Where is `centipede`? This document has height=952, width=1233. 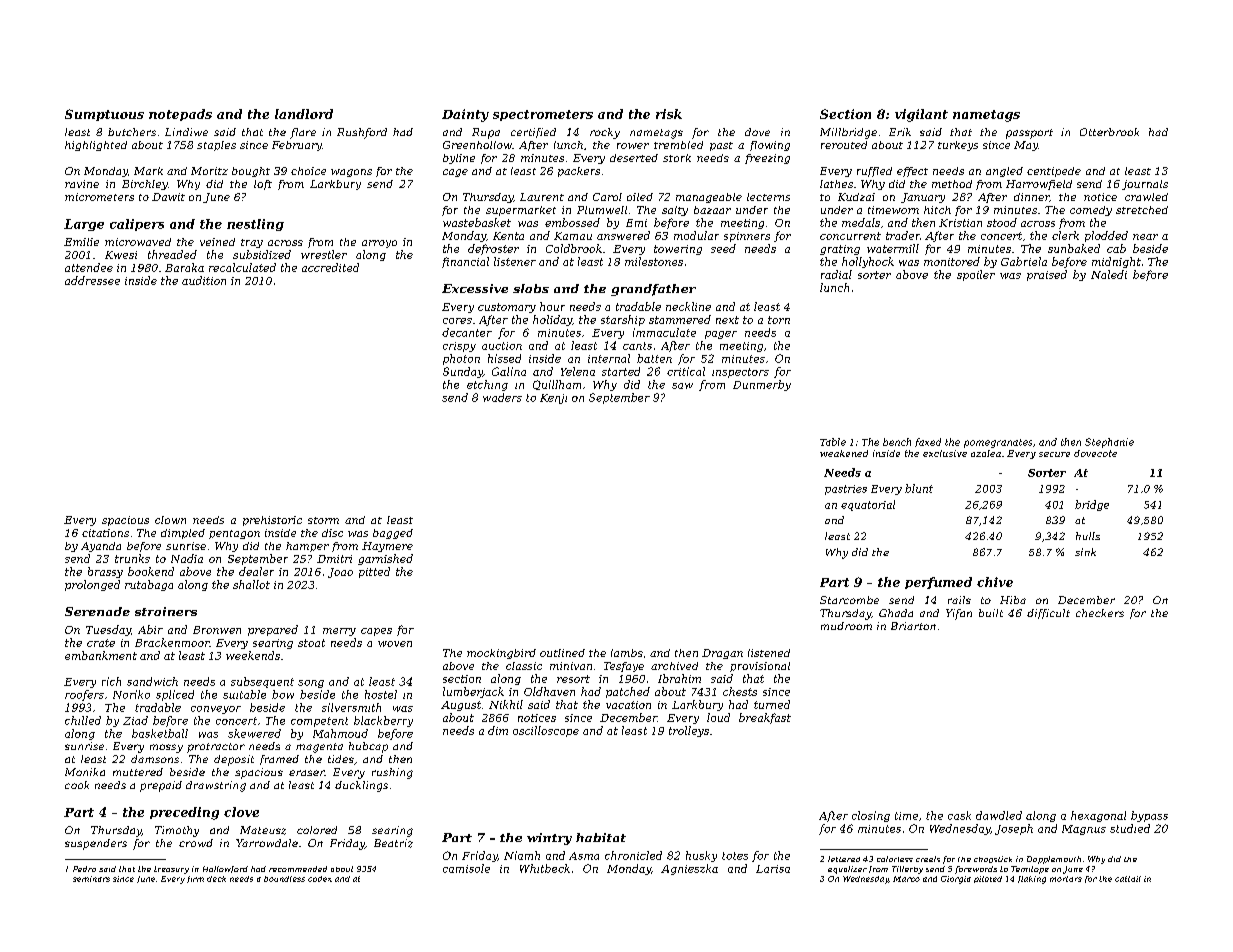 centipede is located at coordinates (1054, 172).
